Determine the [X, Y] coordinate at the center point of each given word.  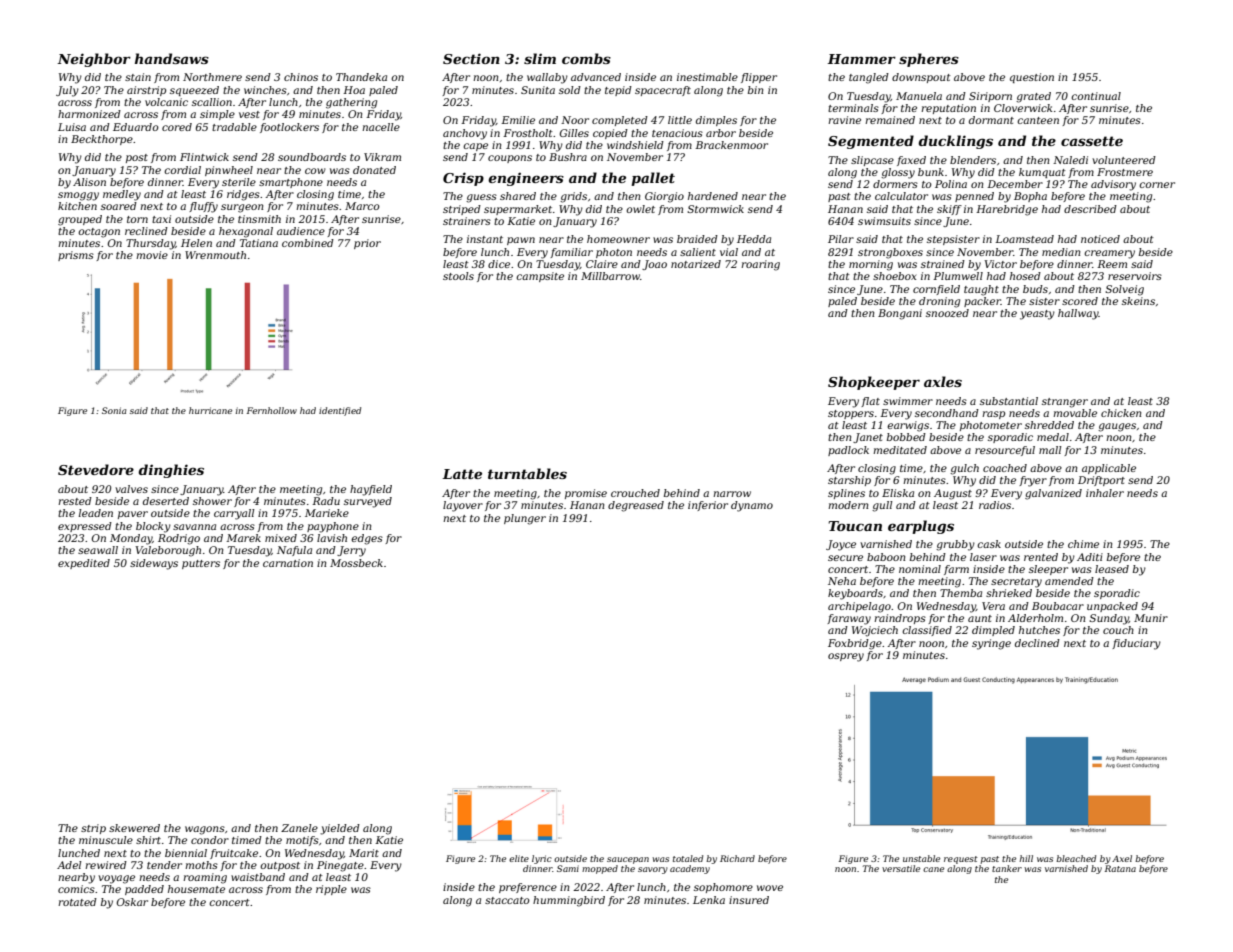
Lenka [709, 900]
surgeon [242, 208]
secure [845, 558]
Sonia [114, 410]
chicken [1121, 413]
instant [485, 239]
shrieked [1009, 593]
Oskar [132, 902]
